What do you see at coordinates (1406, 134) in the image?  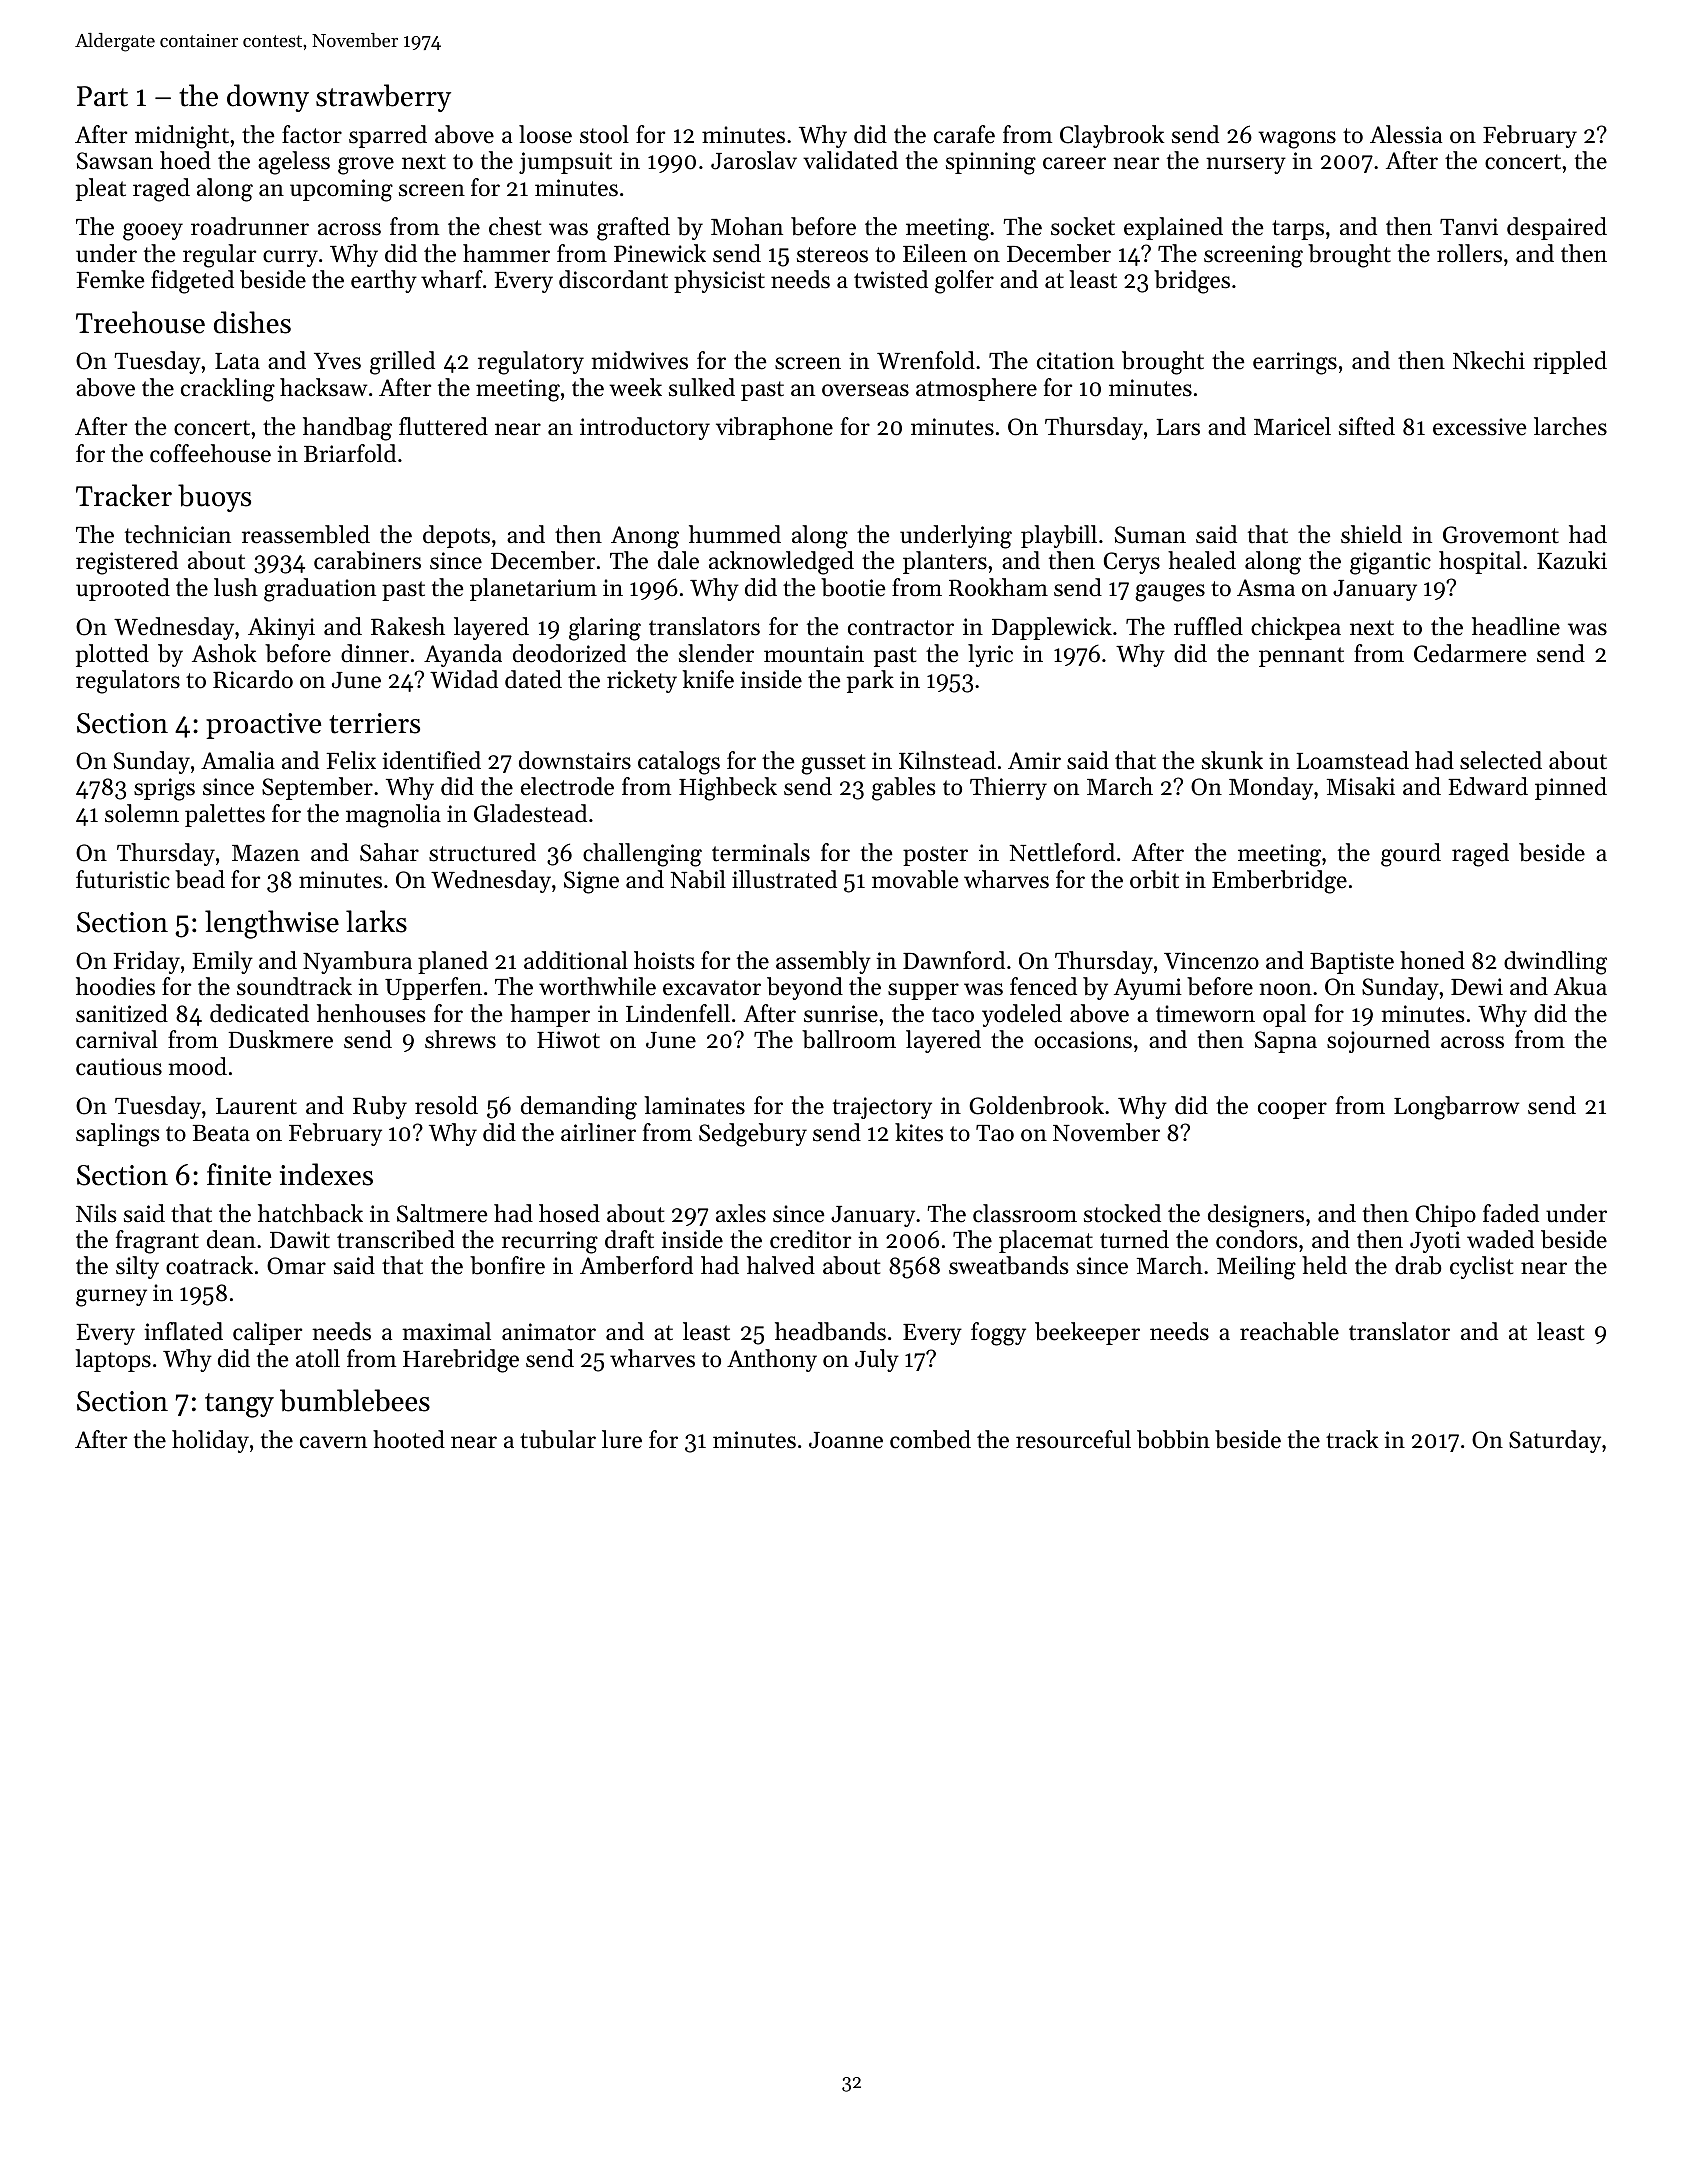 I see `Alessia` at bounding box center [1406, 134].
